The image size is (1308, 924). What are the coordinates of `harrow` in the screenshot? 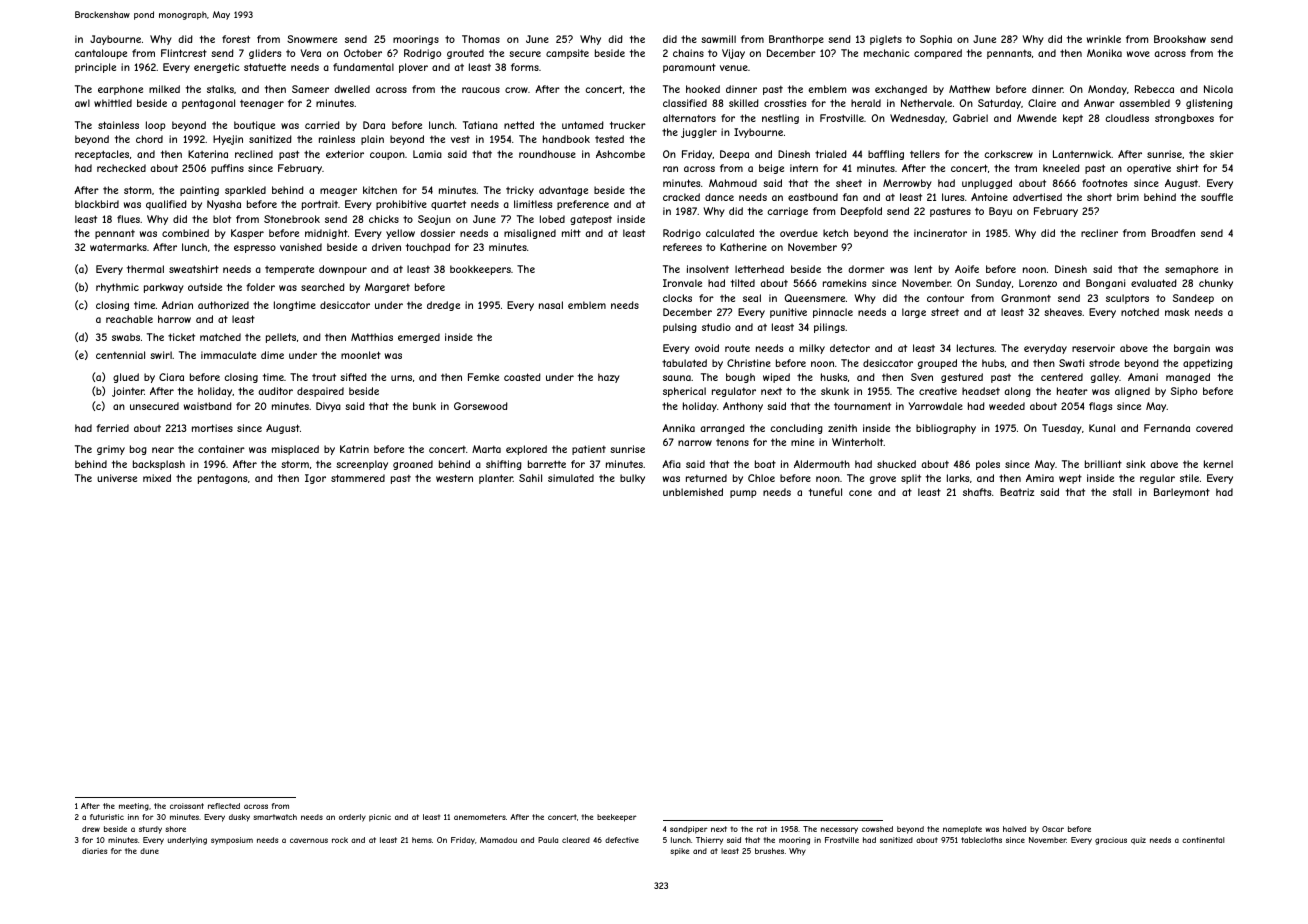 It's located at (174, 319).
